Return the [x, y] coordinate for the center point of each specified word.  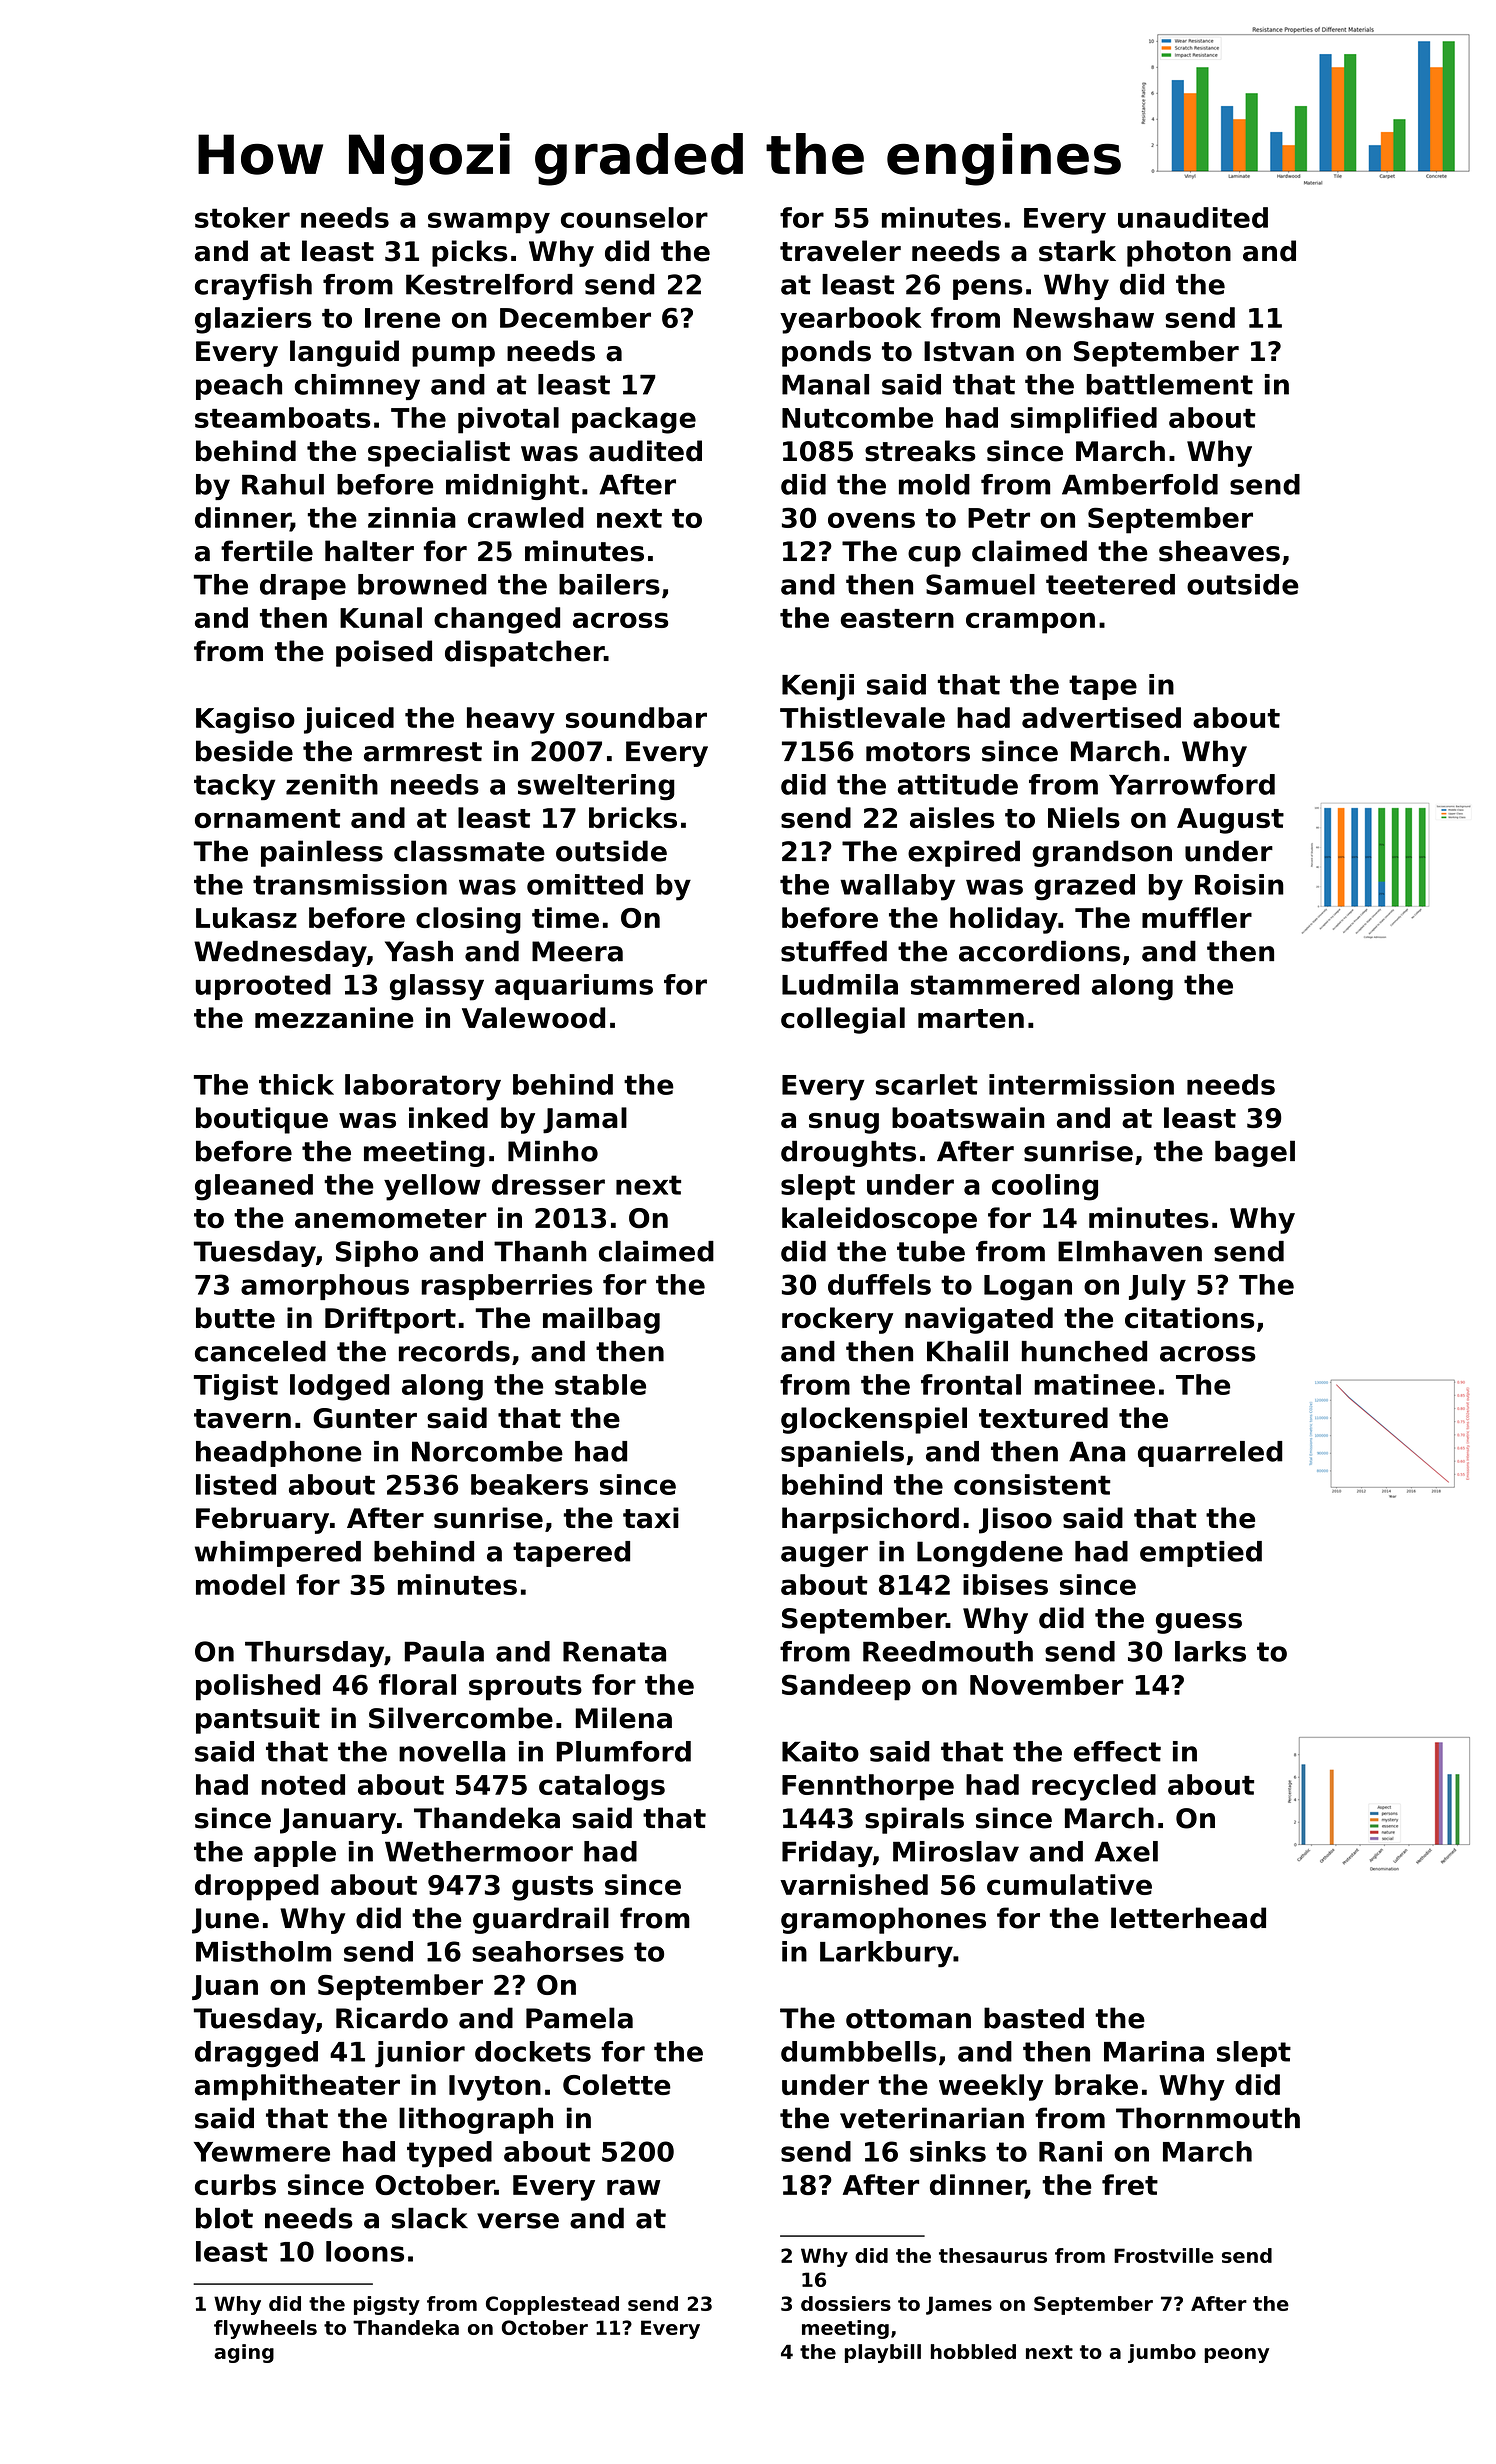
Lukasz [246, 917]
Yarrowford [1192, 784]
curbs [235, 2184]
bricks [633, 817]
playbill [883, 2353]
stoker [242, 217]
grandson [1102, 853]
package [634, 420]
